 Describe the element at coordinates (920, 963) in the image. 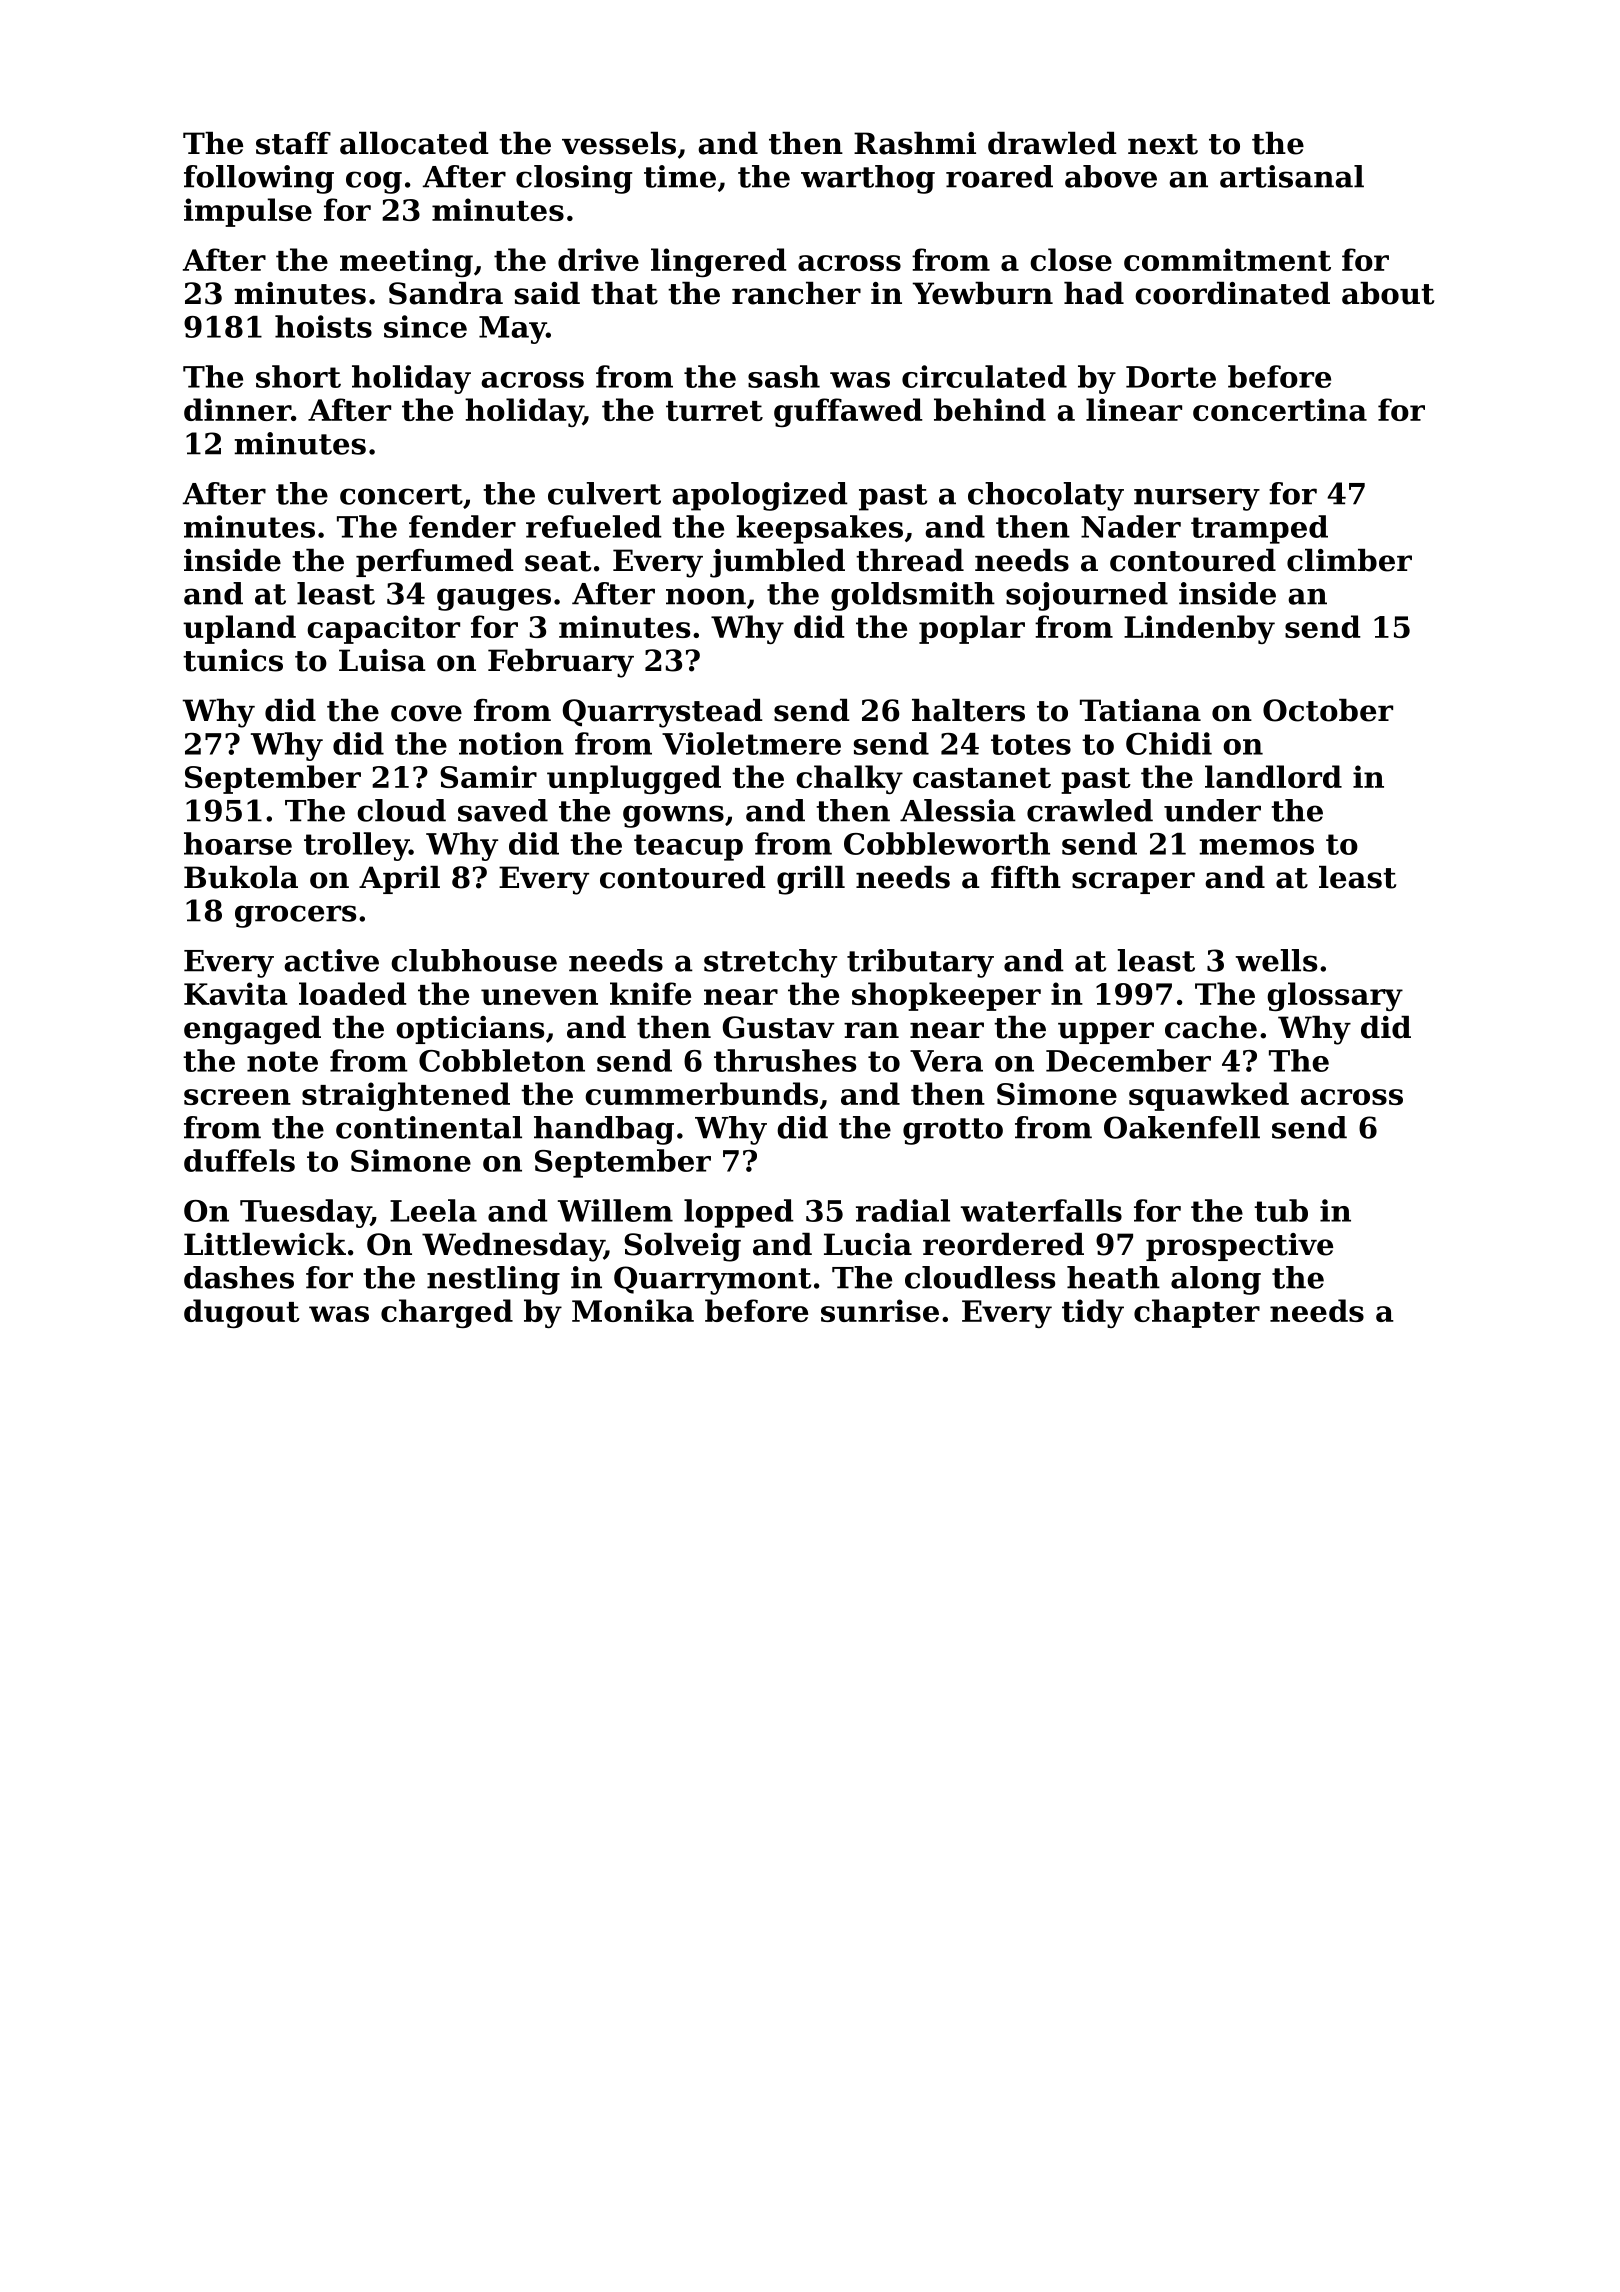

I see `tributary` at that location.
